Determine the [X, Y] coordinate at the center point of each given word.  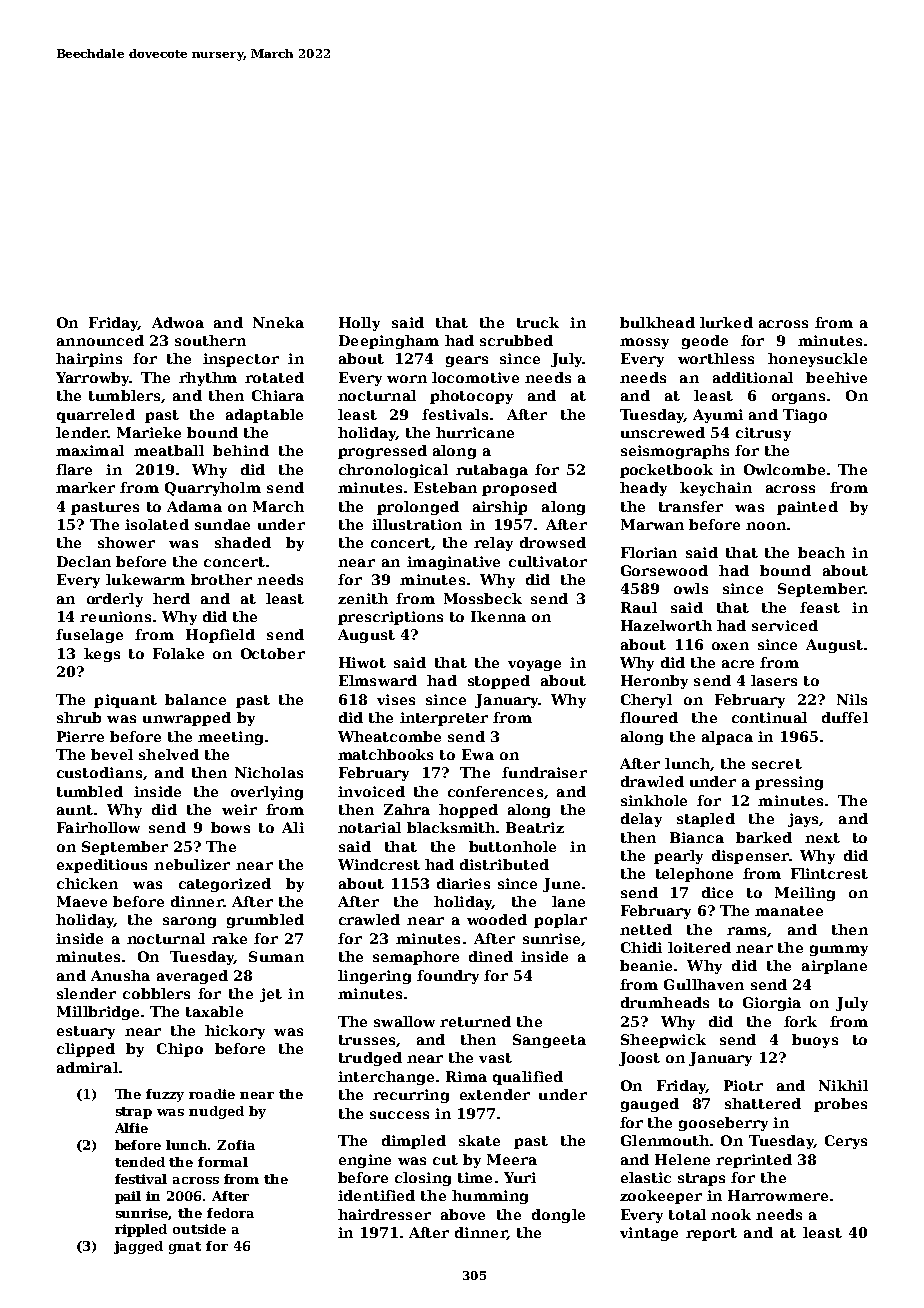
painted [807, 508]
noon [766, 526]
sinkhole [654, 800]
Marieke [149, 432]
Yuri [520, 1177]
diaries [463, 883]
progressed [382, 452]
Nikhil [843, 1085]
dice [717, 892]
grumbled [265, 921]
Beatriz [535, 827]
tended [140, 1162]
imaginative [453, 563]
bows [230, 827]
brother [221, 579]
